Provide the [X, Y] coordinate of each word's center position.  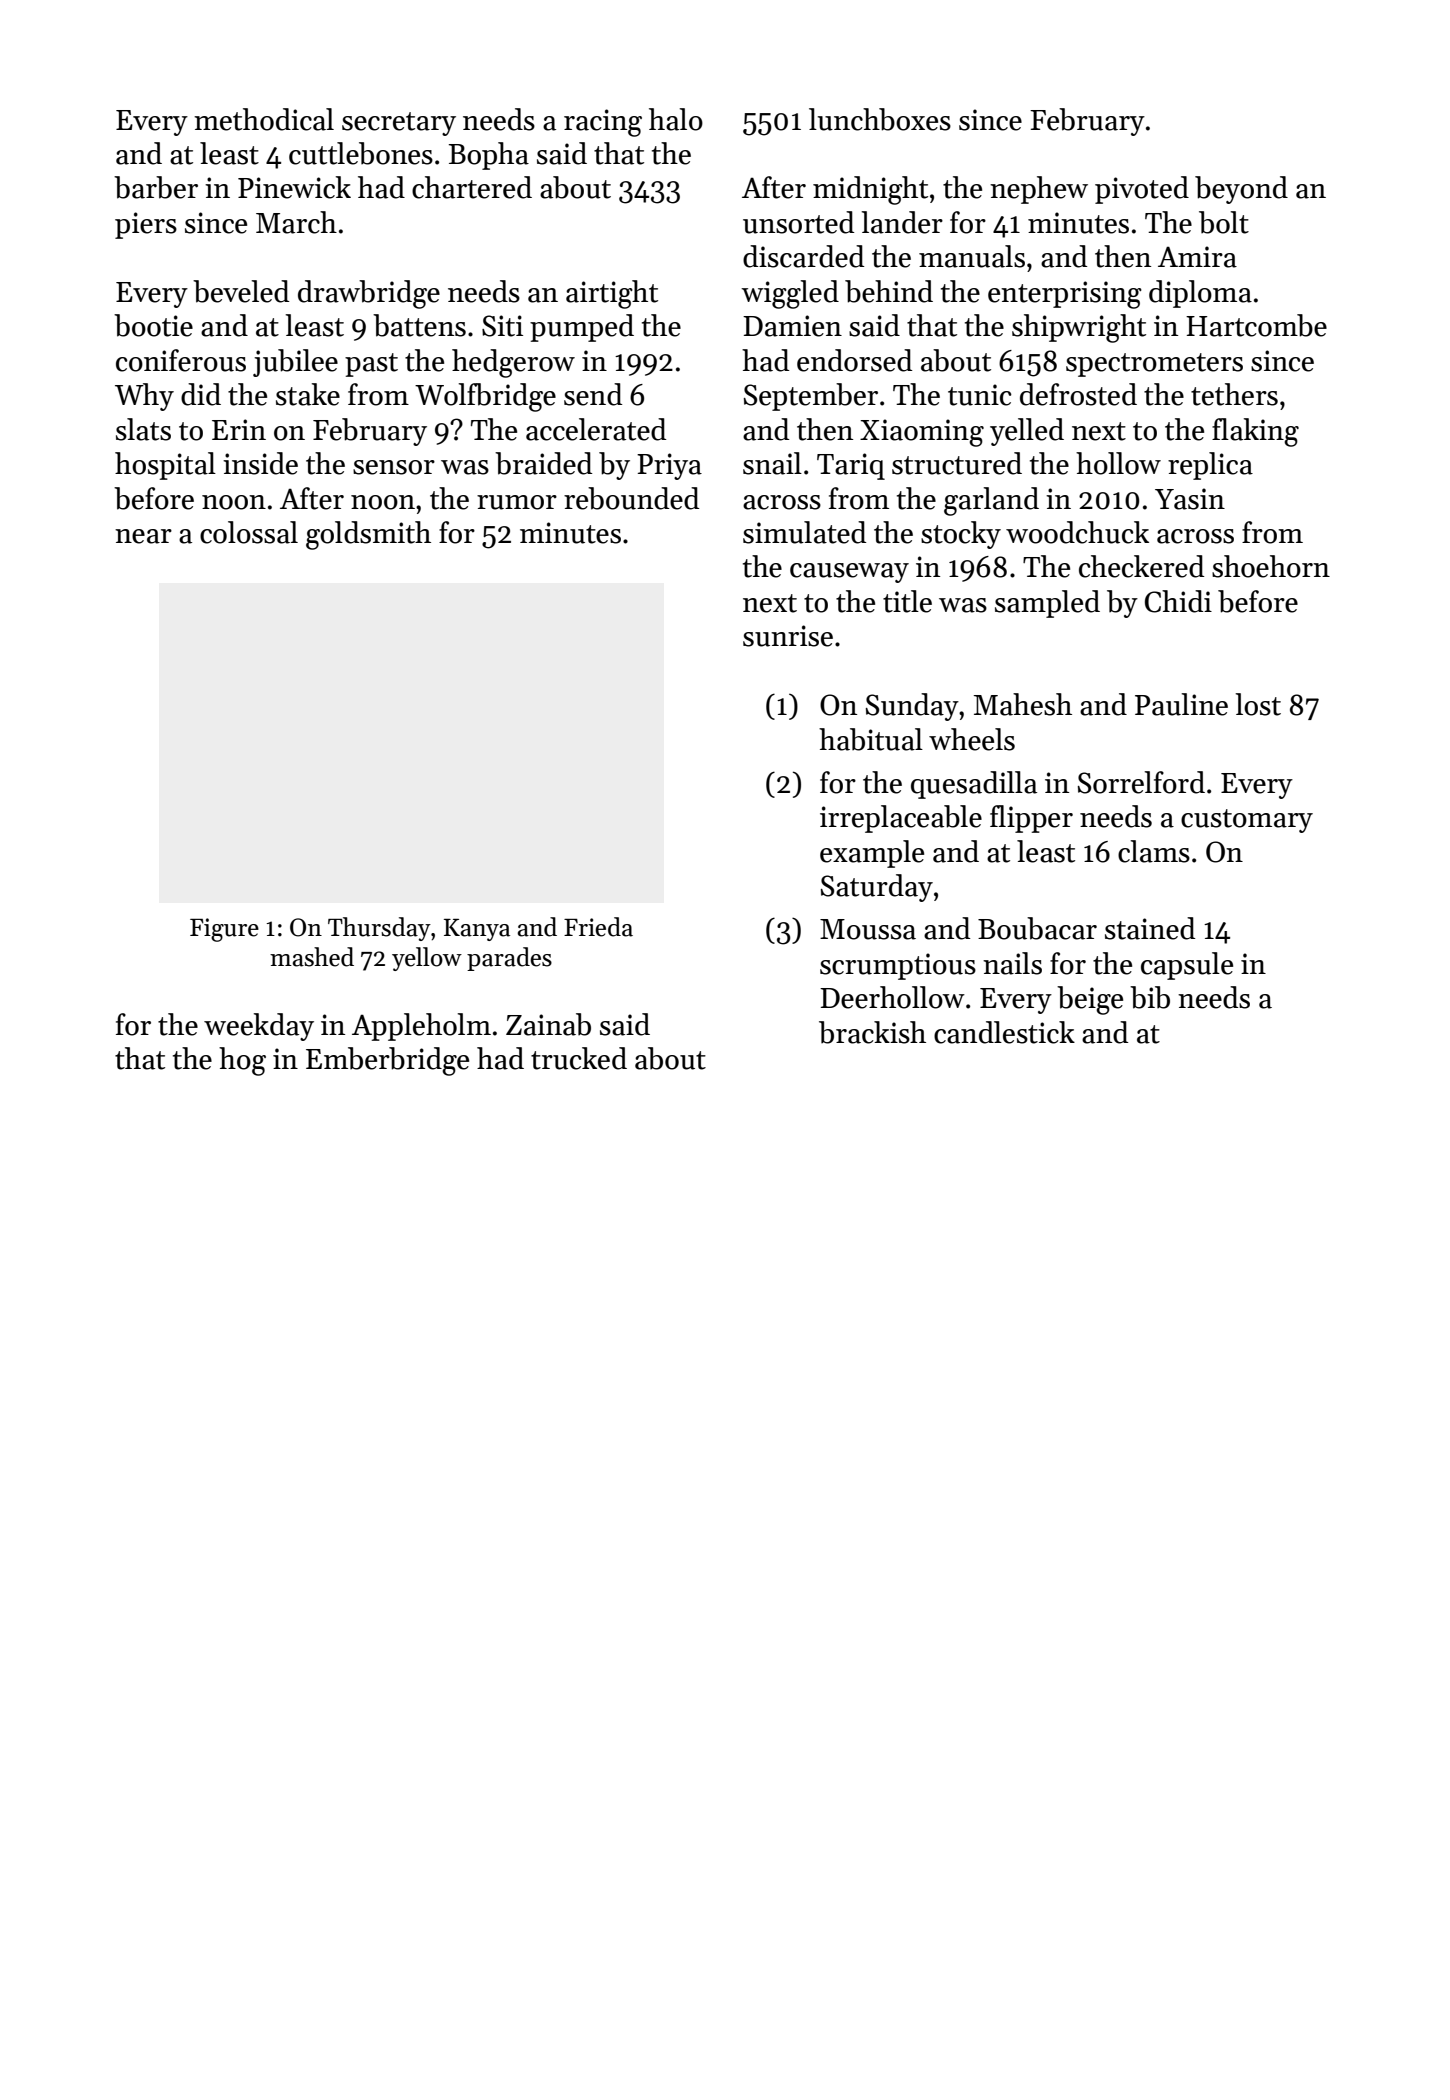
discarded [803, 256]
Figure [224, 930]
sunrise [788, 636]
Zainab [548, 1024]
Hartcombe [1256, 325]
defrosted [1078, 394]
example [872, 854]
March [296, 222]
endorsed [854, 360]
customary [1247, 821]
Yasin [1190, 499]
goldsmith [368, 535]
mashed [312, 957]
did [201, 394]
